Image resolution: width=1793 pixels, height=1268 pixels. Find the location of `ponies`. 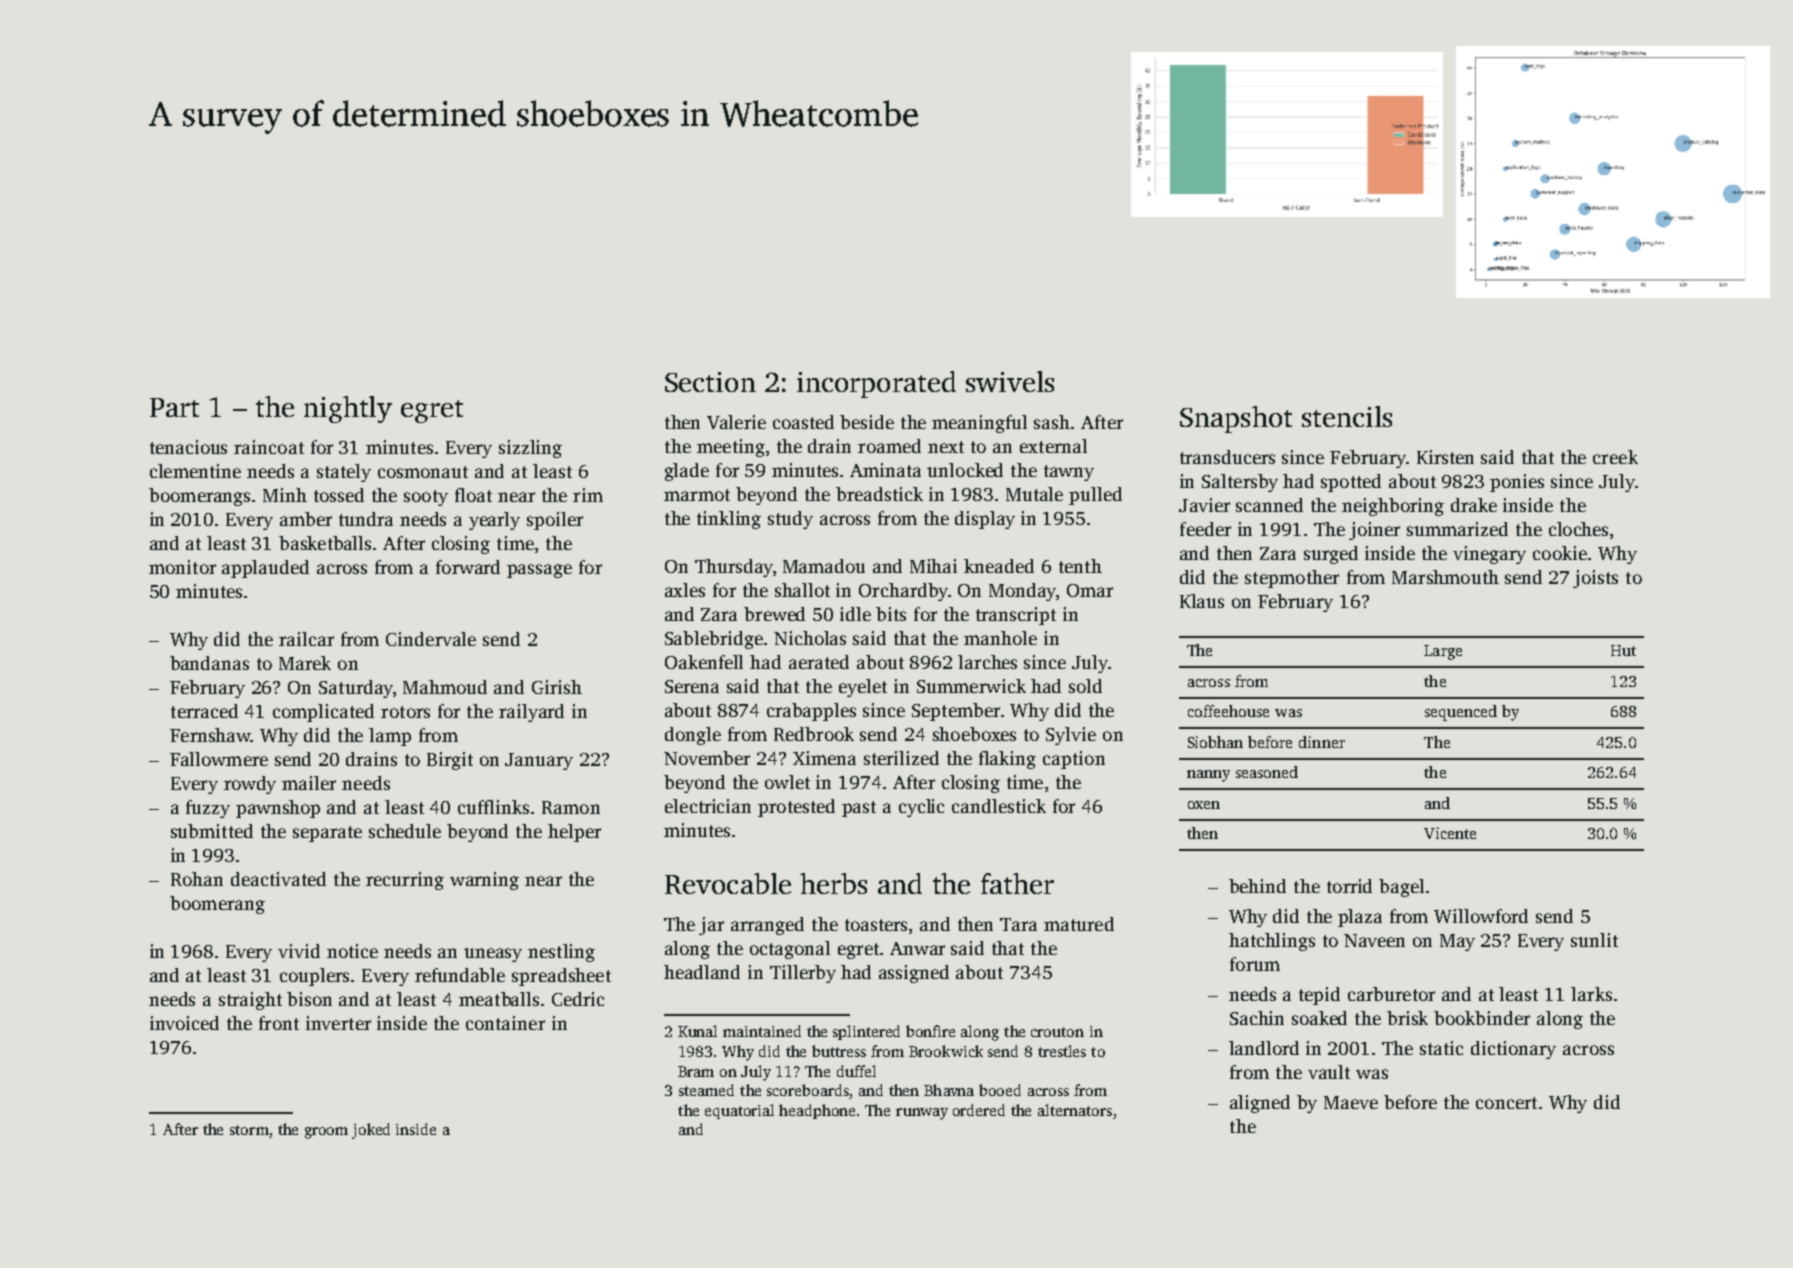

ponies is located at coordinates (1517, 483).
